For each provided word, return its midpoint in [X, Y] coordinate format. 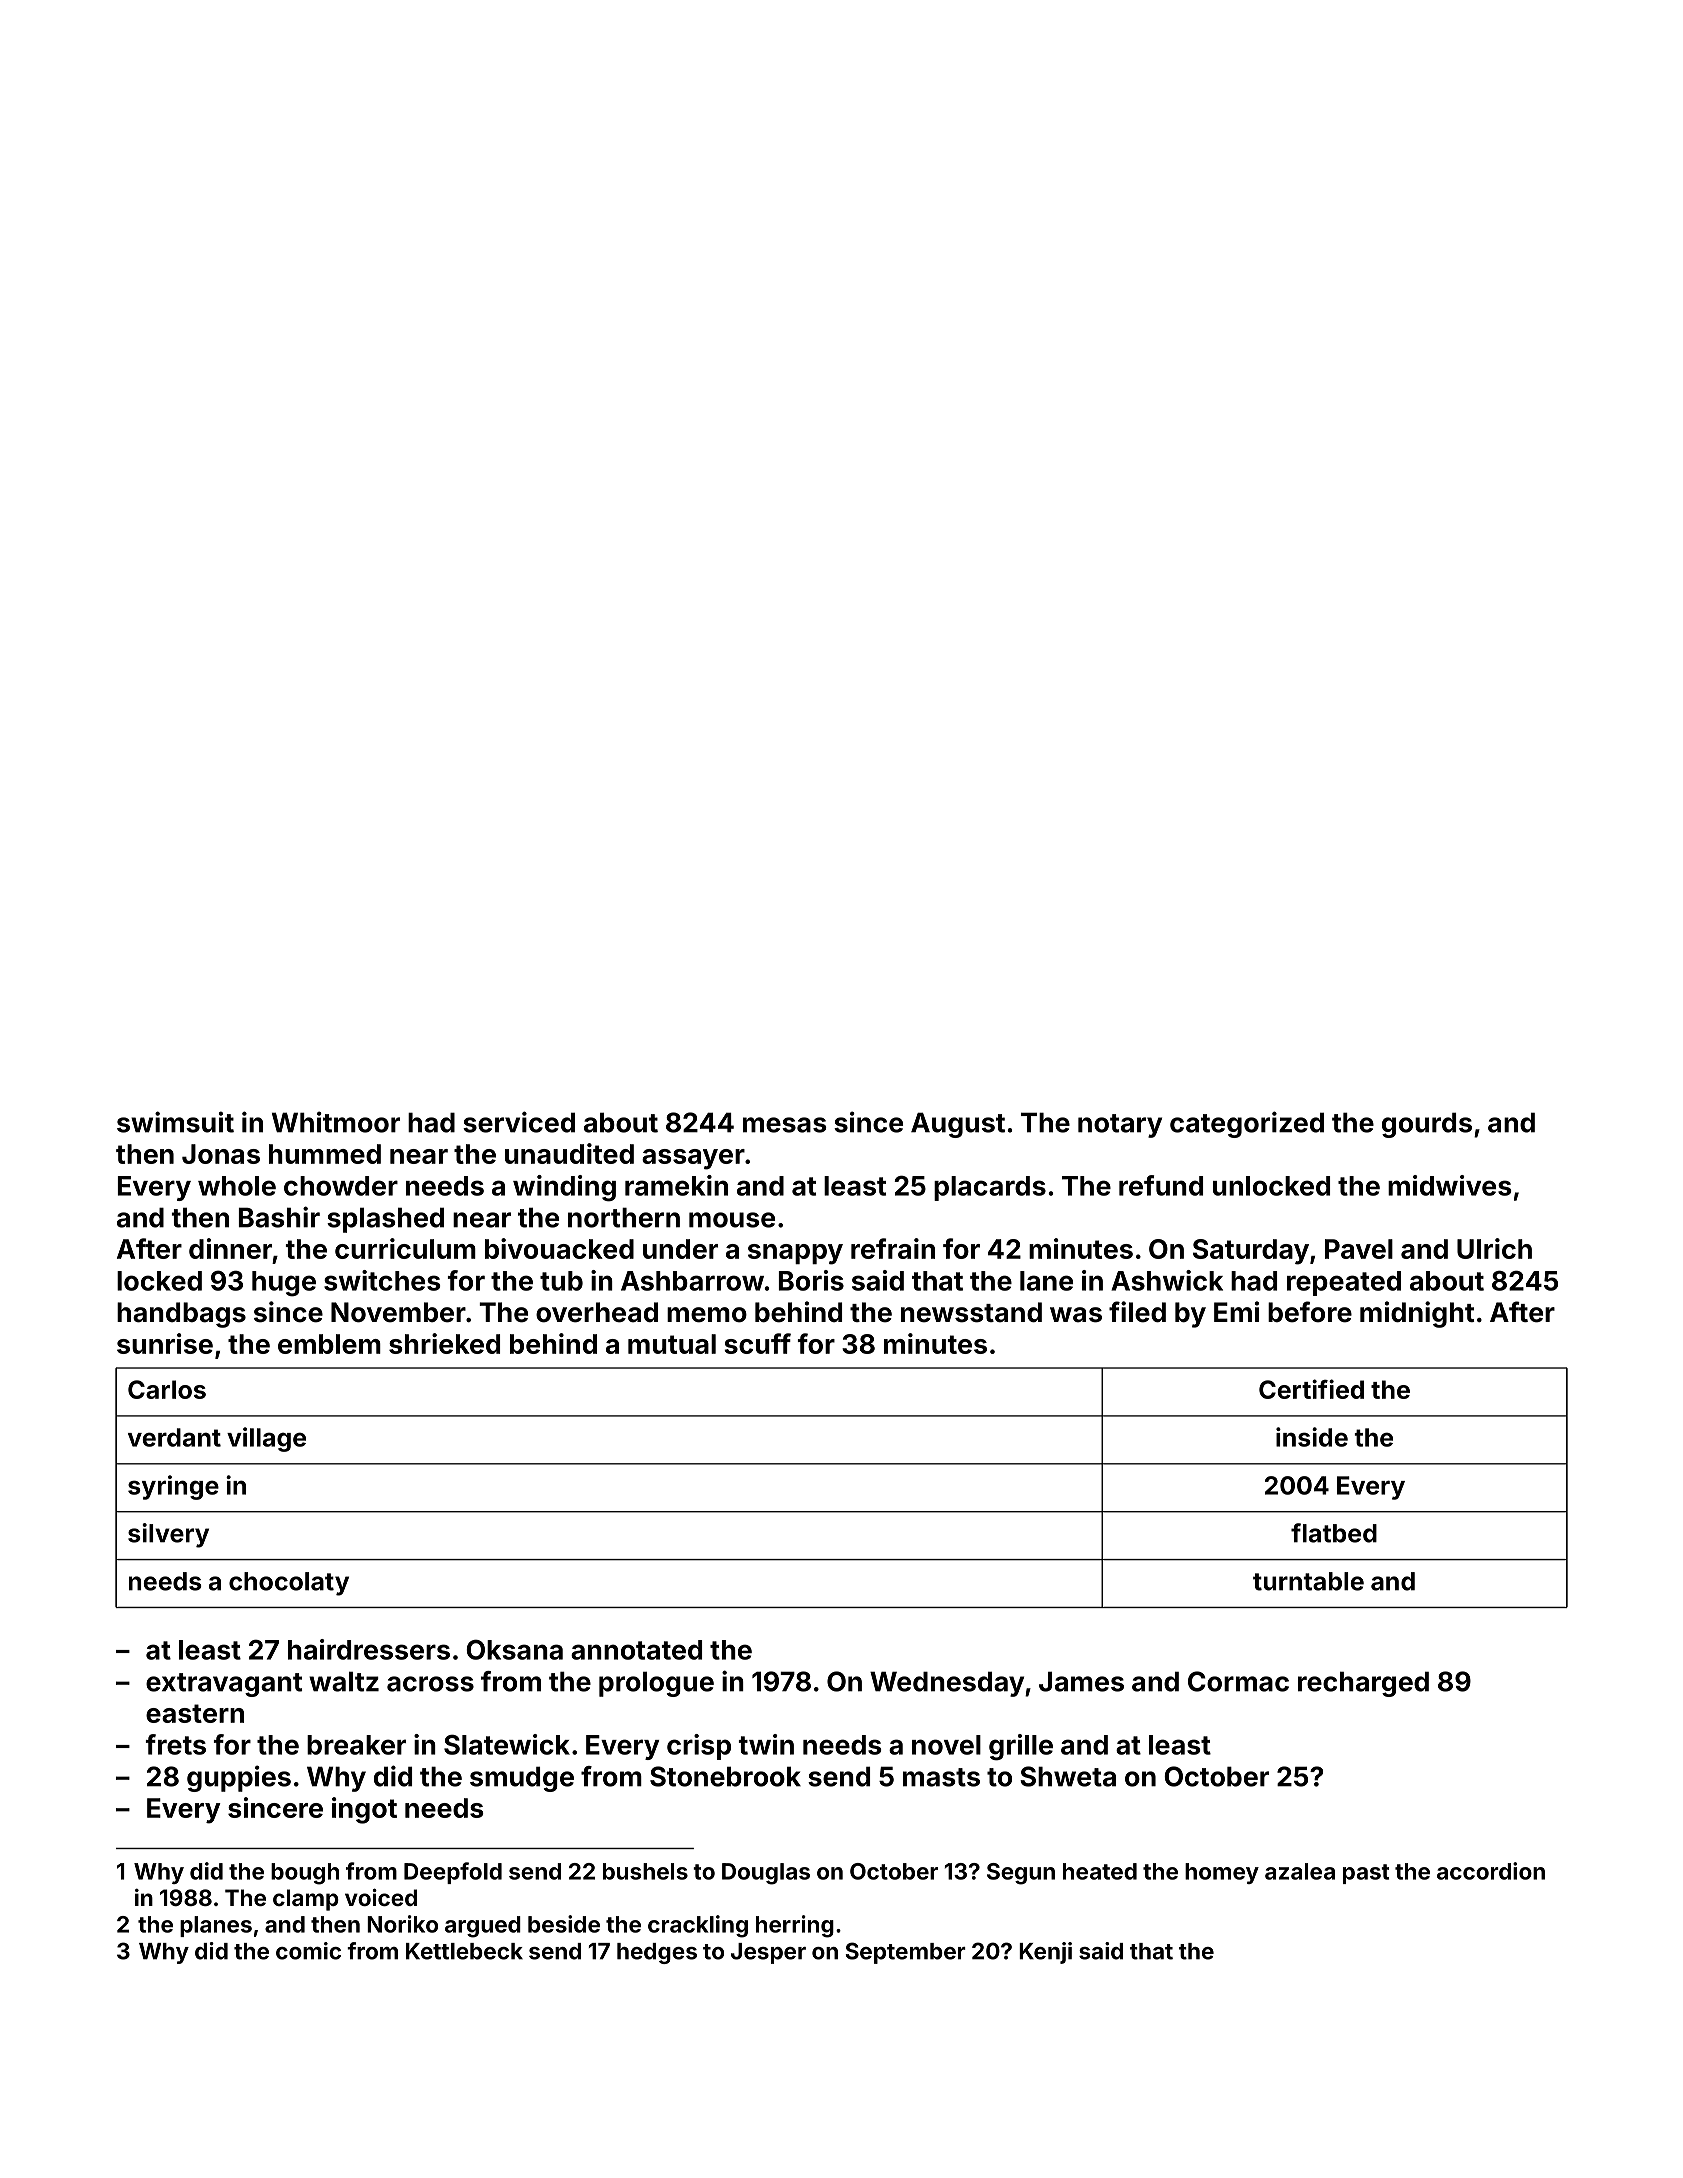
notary [1120, 1126]
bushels [645, 1871]
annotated [636, 1650]
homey [1222, 1873]
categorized [1247, 1124]
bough [305, 1874]
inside [1312, 1437]
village [266, 1439]
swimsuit [175, 1122]
